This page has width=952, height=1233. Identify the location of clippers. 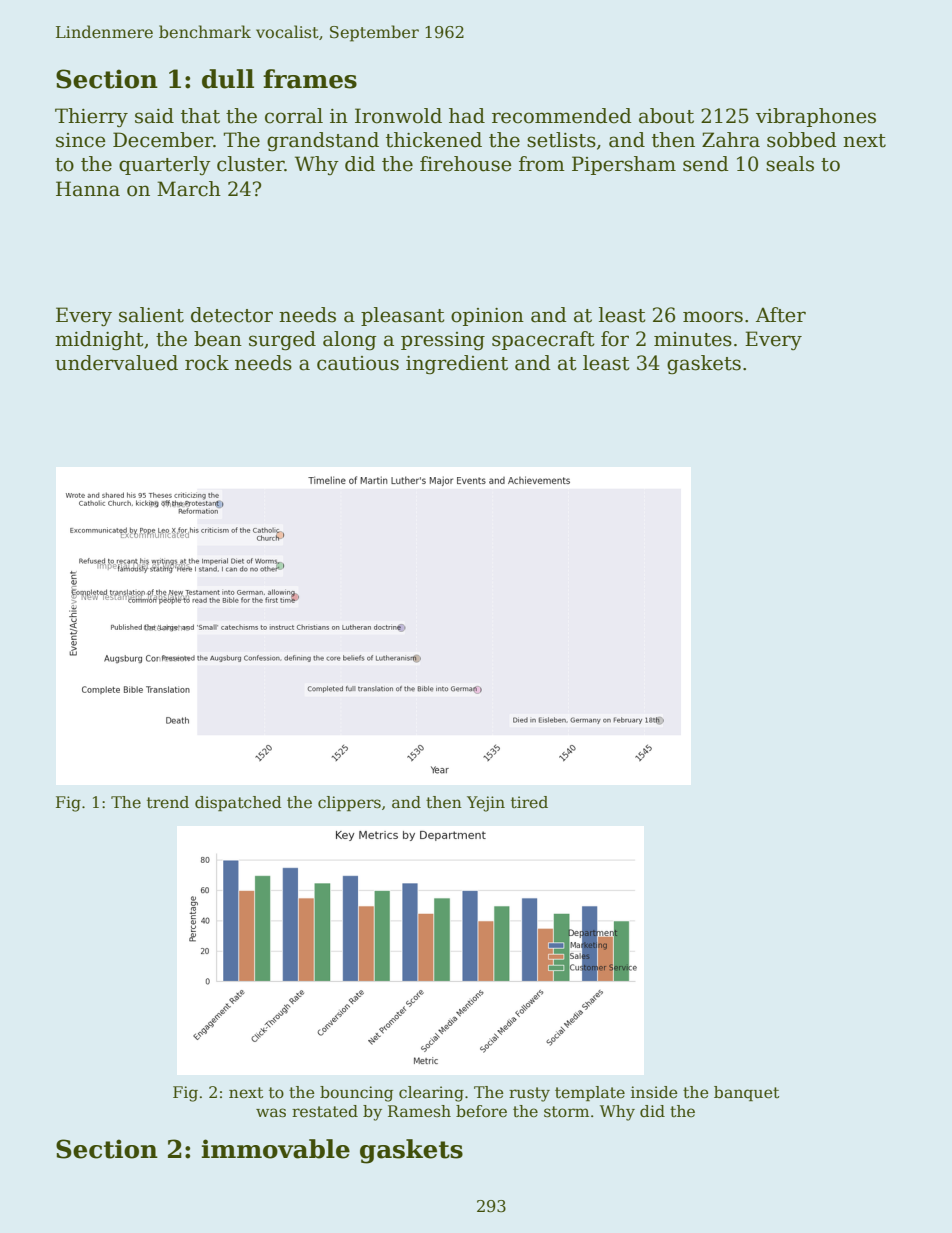
(349, 803).
